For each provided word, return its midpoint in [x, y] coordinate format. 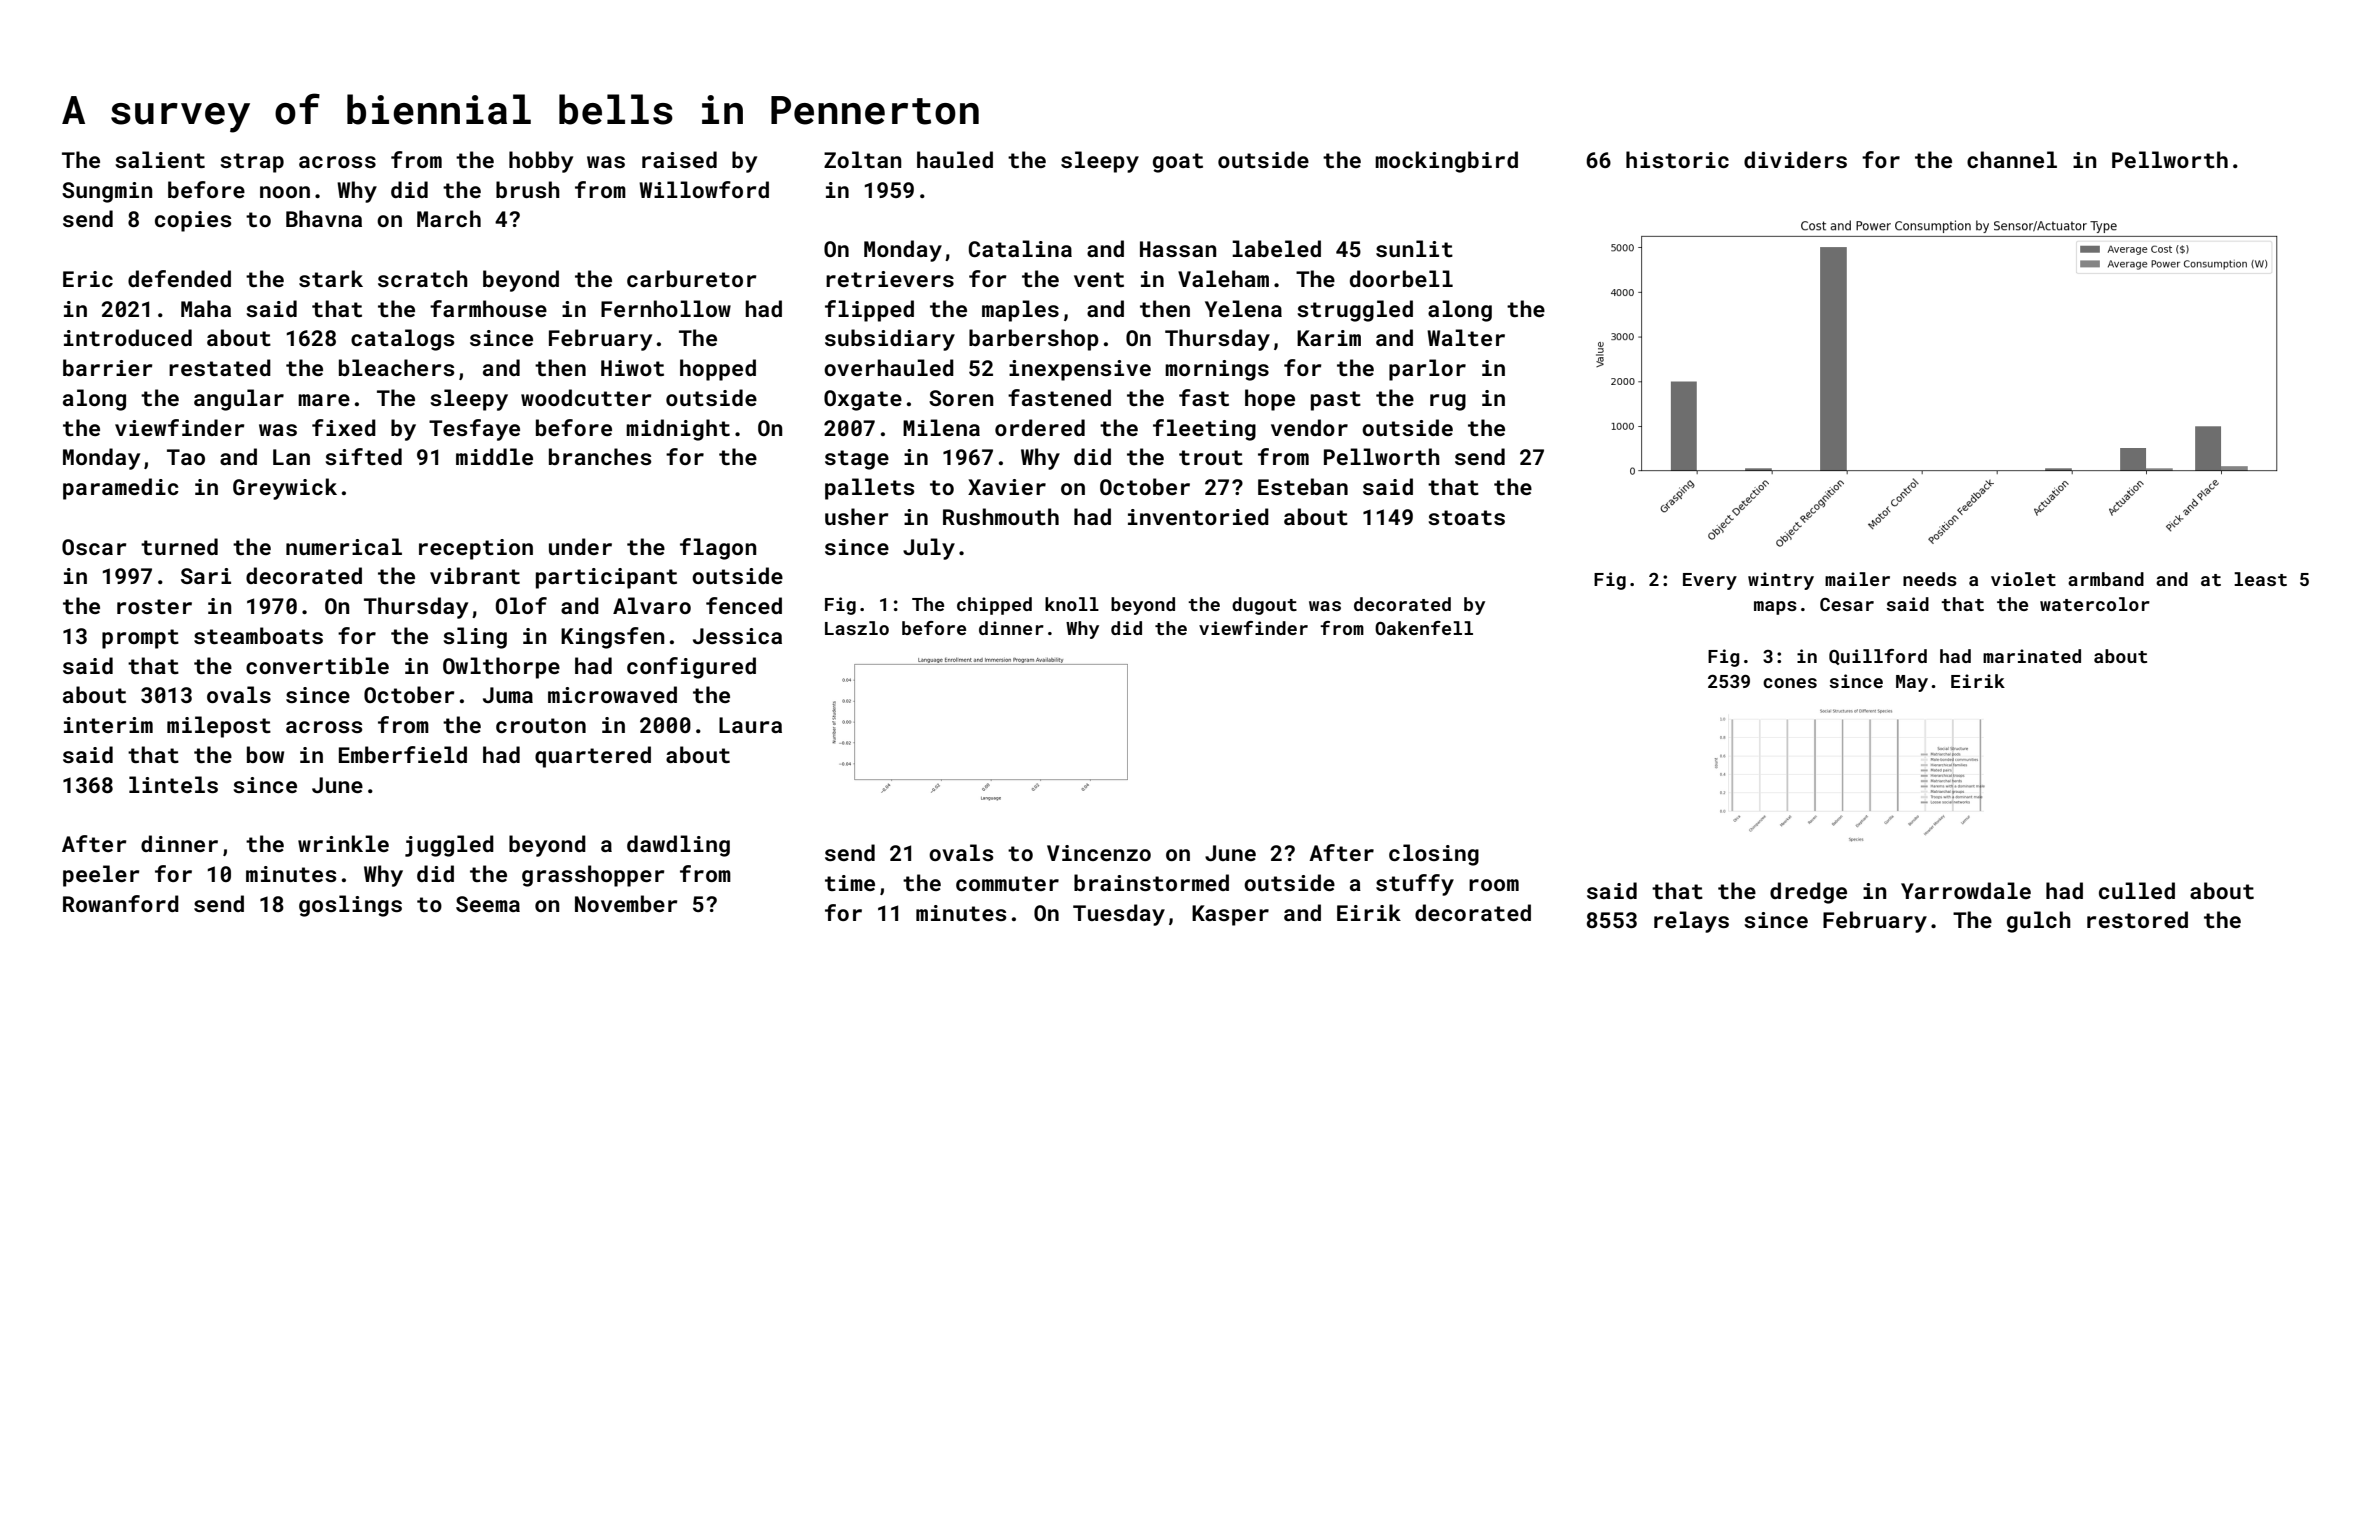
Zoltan [862, 159]
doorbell [1401, 278]
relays [1691, 922]
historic [1677, 159]
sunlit [1414, 248]
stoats [1466, 517]
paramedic [121, 489]
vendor [1309, 427]
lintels [173, 784]
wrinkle [343, 843]
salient [160, 159]
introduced [128, 337]
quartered [593, 757]
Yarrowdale [1966, 890]
